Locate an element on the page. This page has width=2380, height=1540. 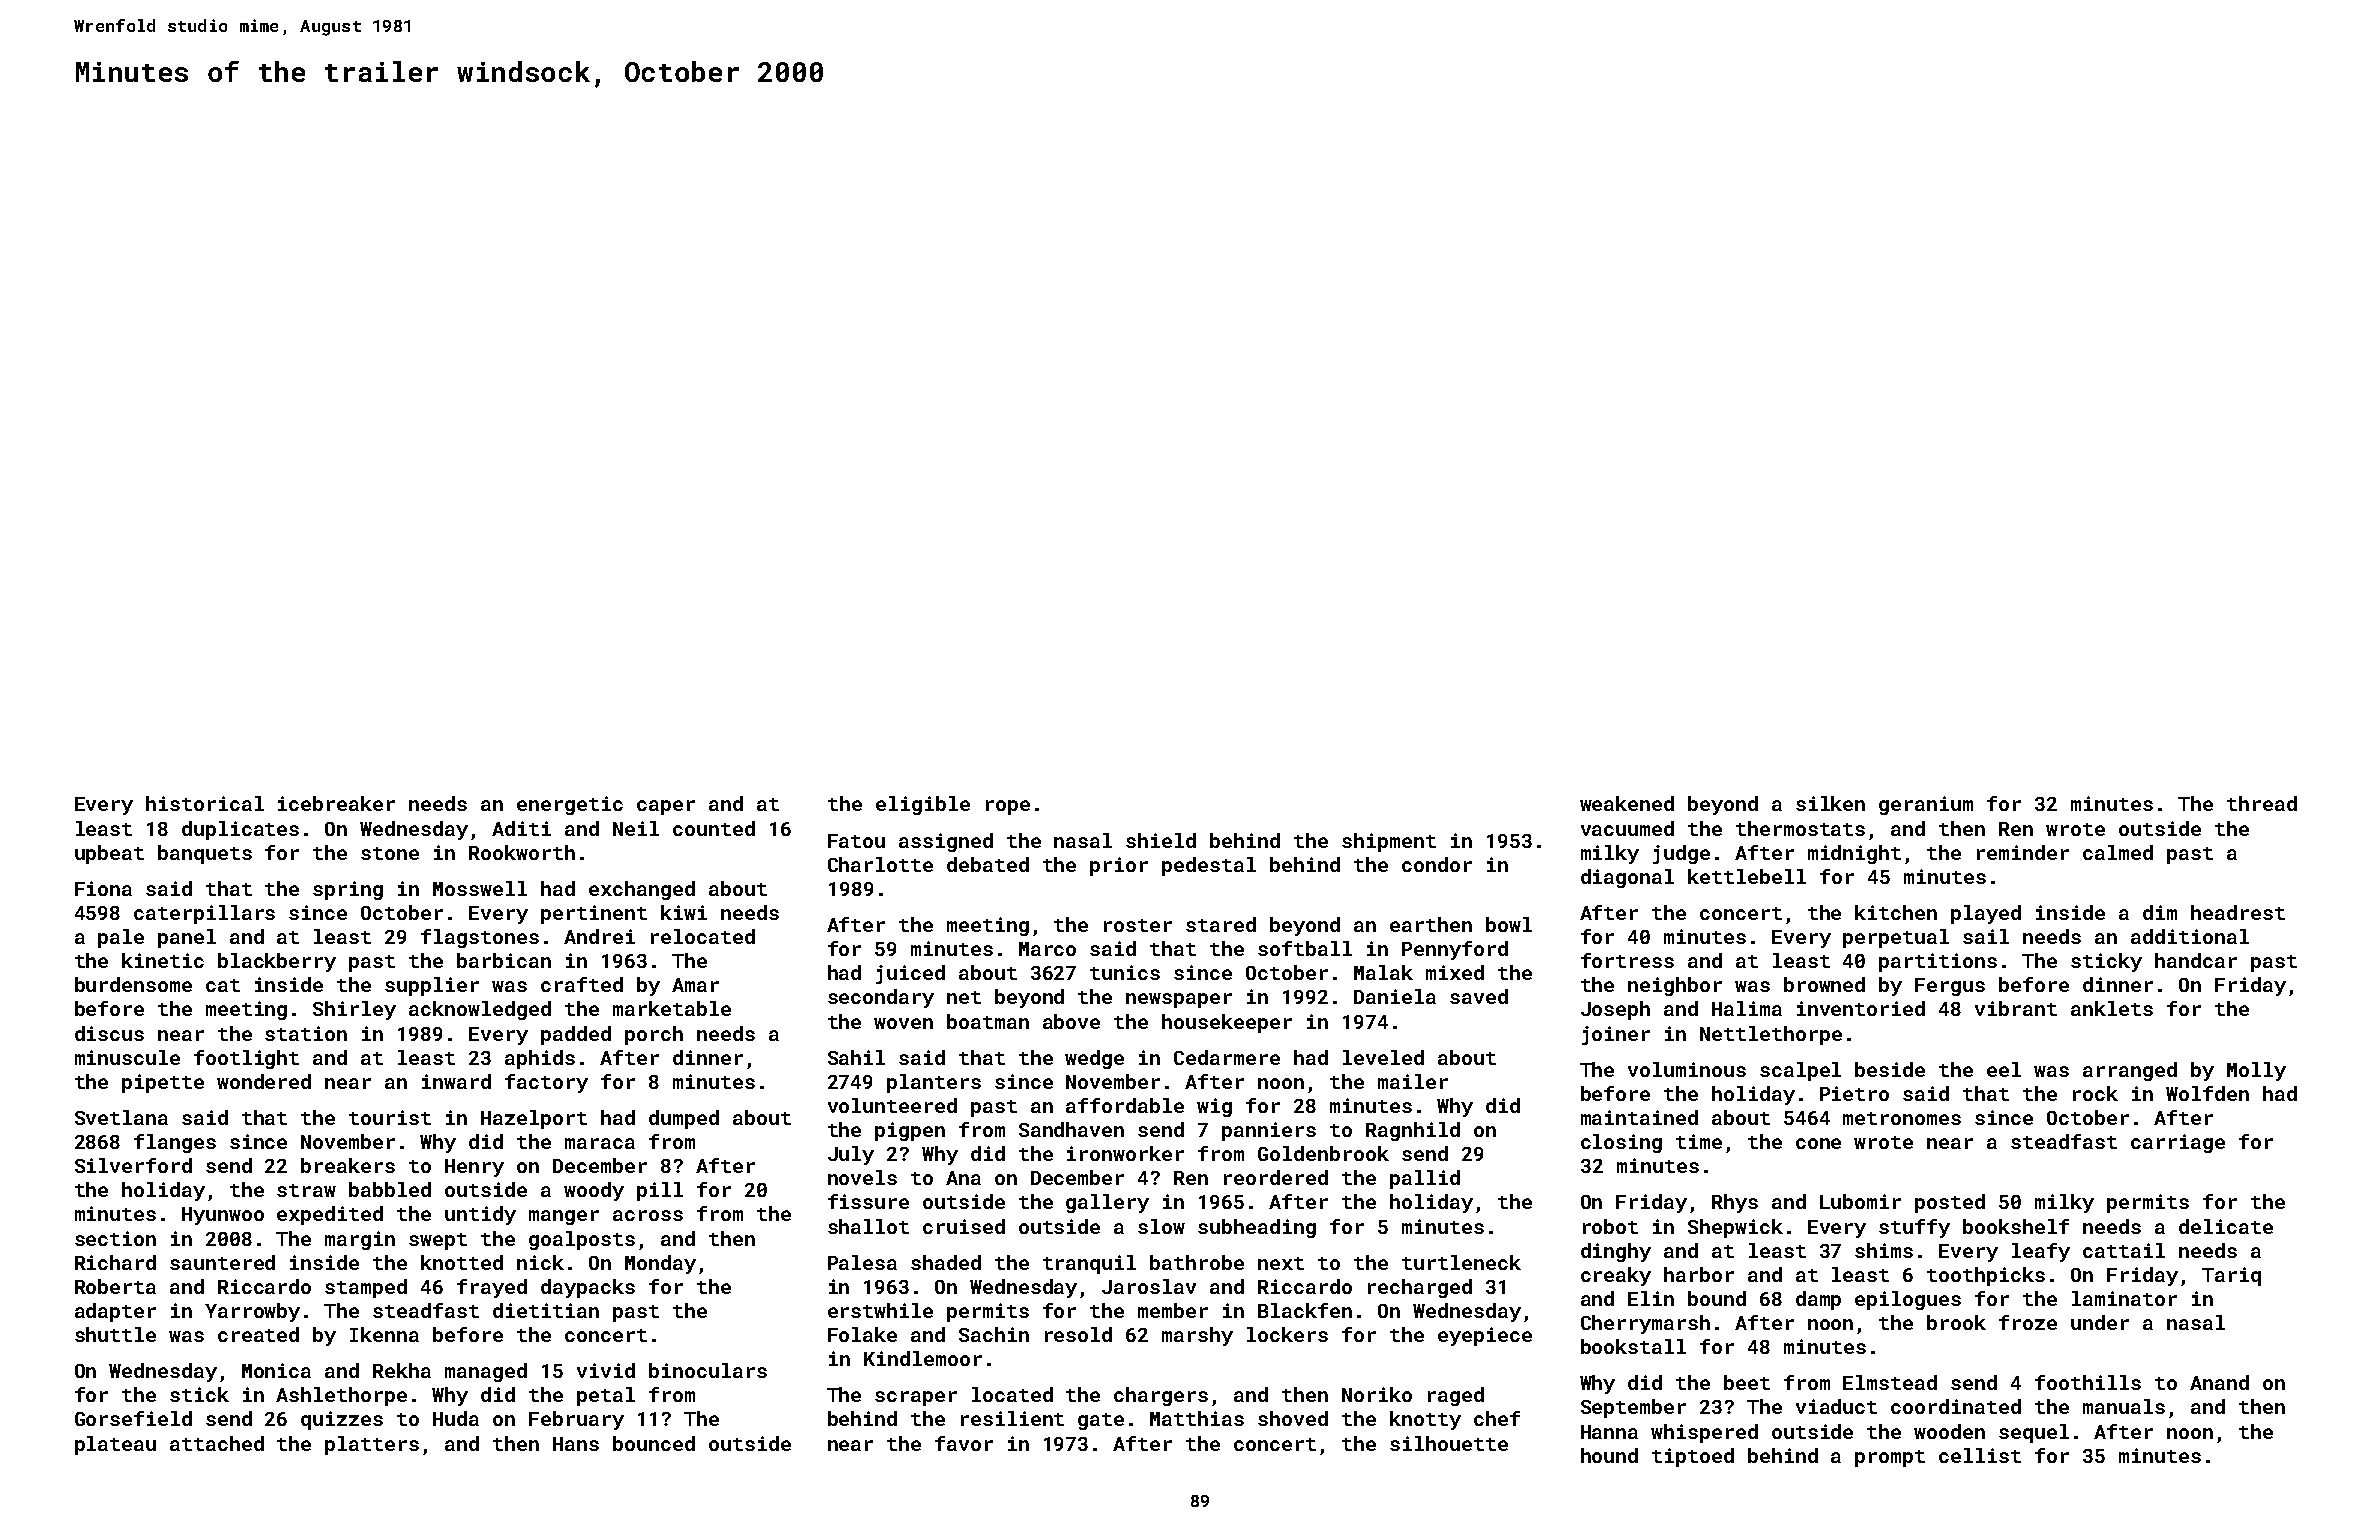
Folake is located at coordinates (862, 1334).
